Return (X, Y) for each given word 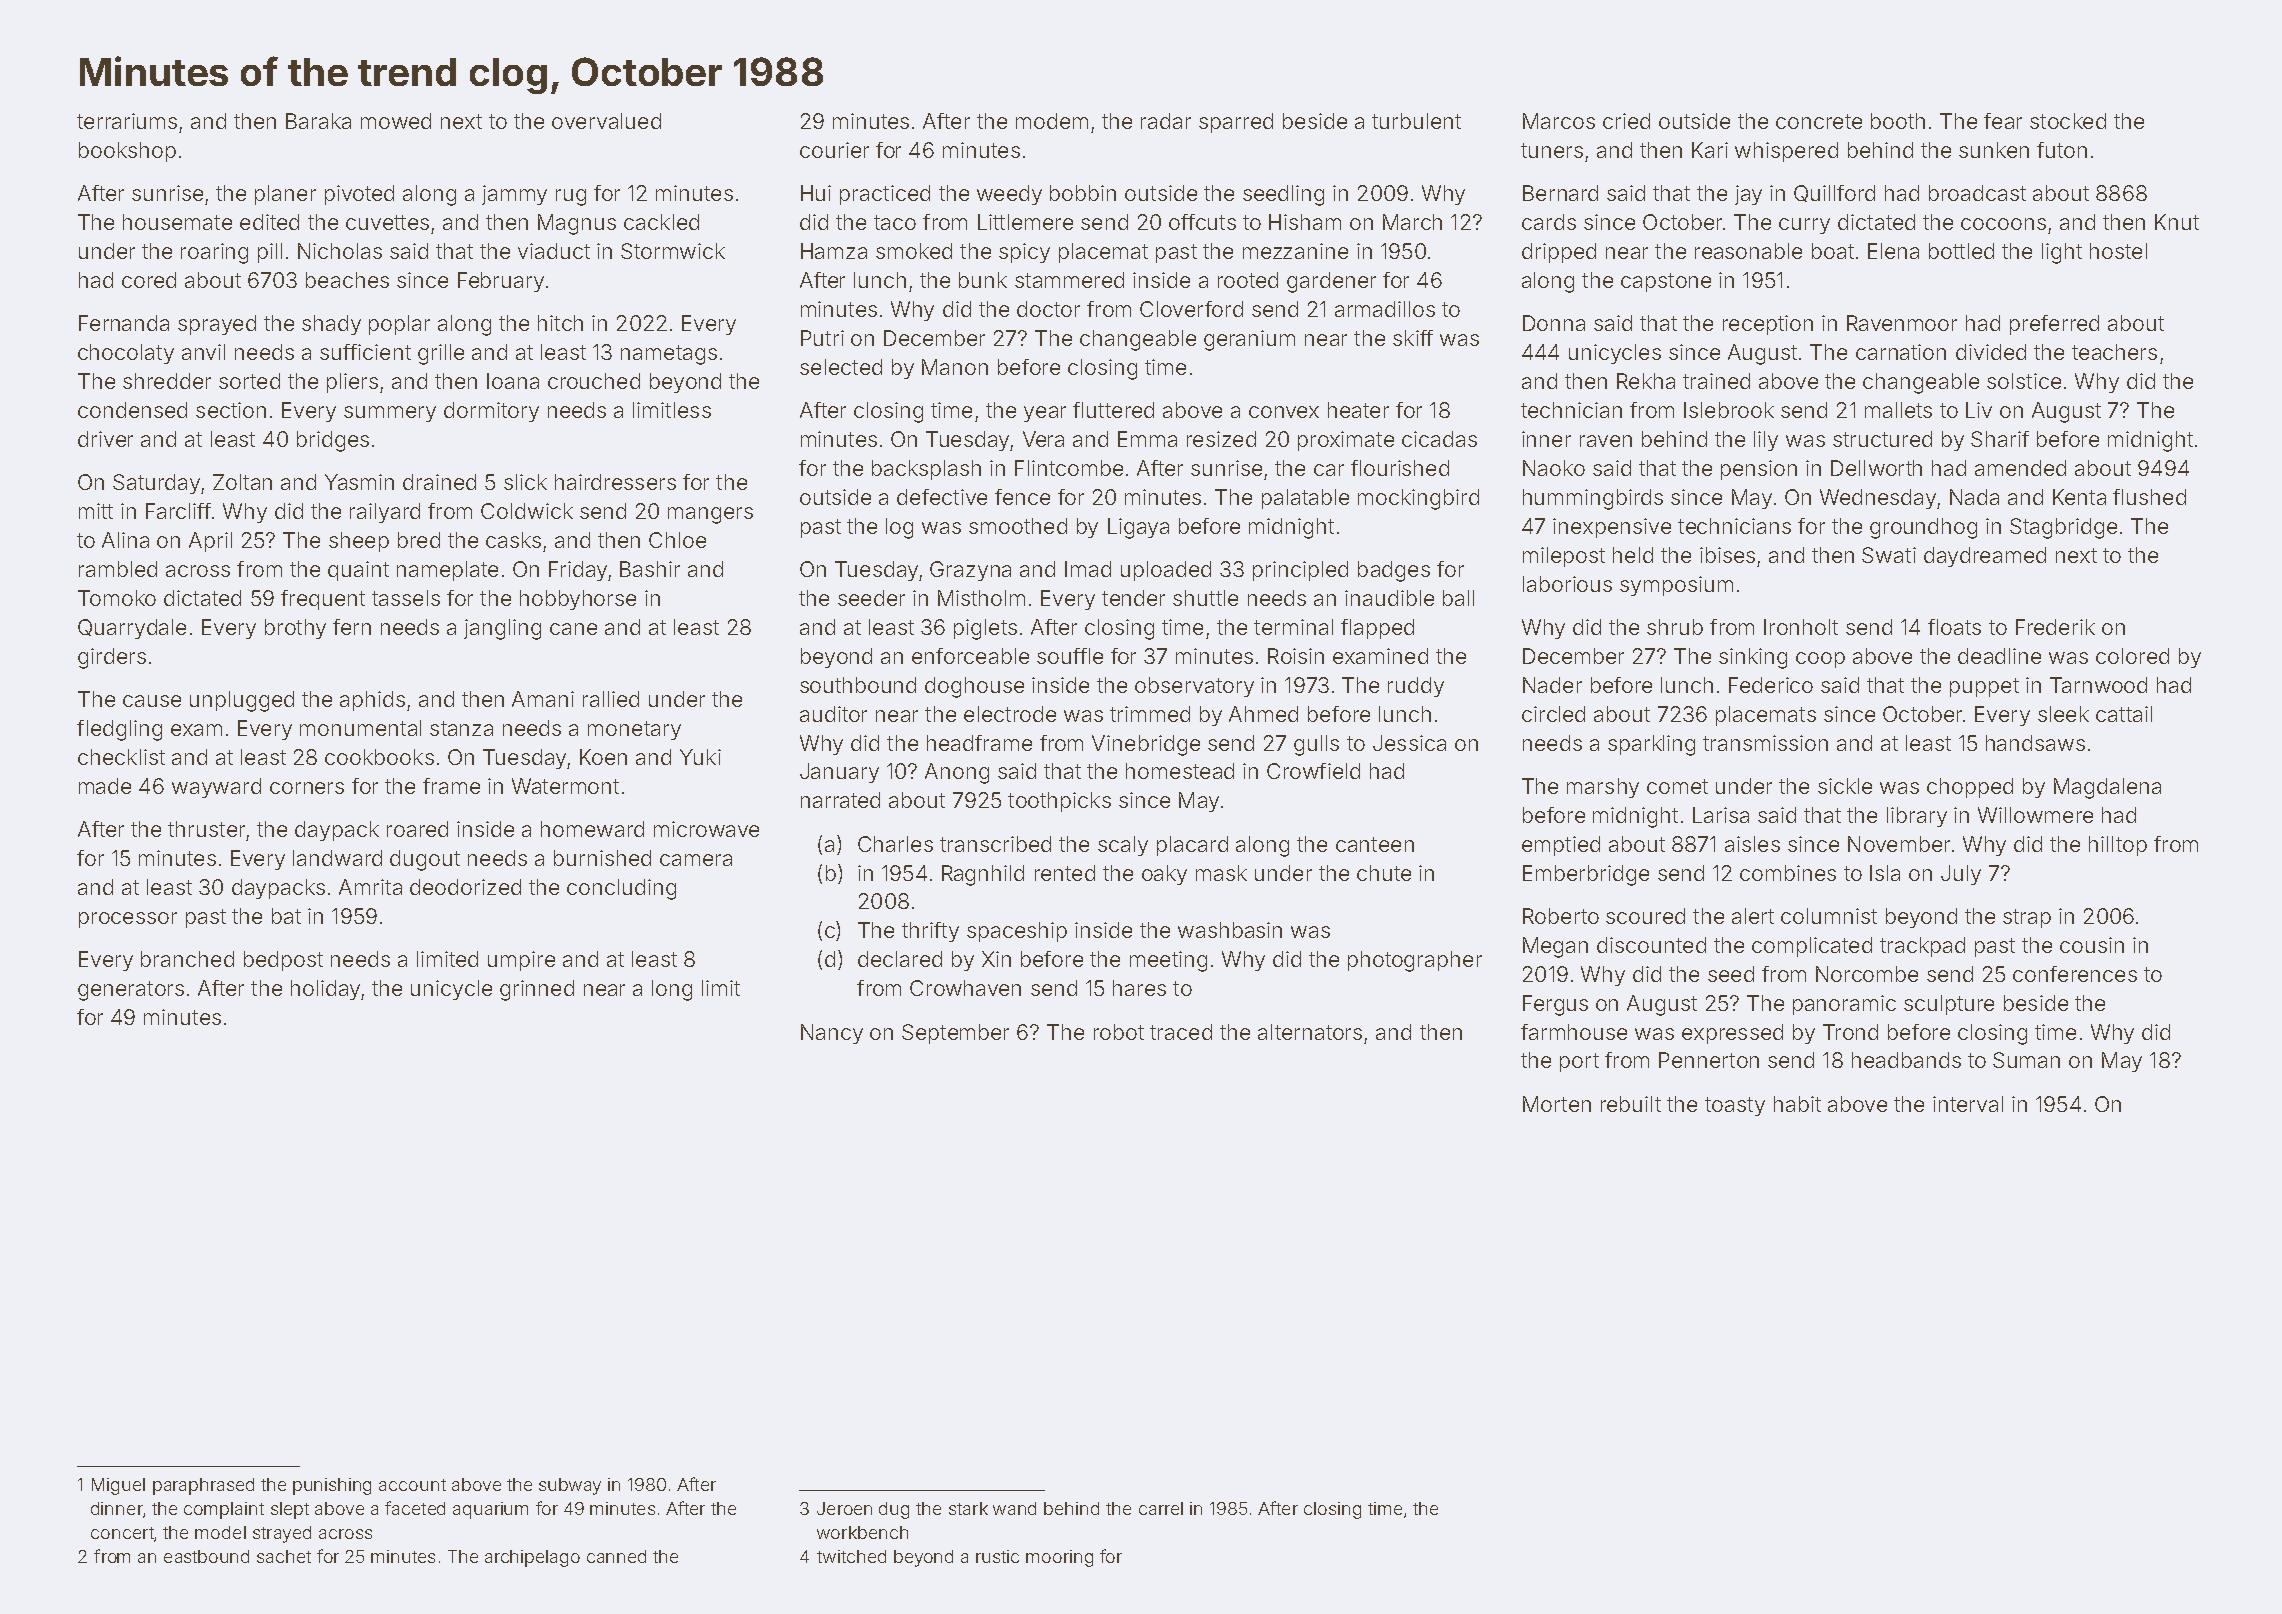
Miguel (118, 1486)
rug (571, 197)
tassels (406, 598)
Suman (2026, 1060)
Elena (1893, 251)
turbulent (1416, 121)
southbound (858, 685)
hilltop (2118, 846)
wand (1014, 1508)
